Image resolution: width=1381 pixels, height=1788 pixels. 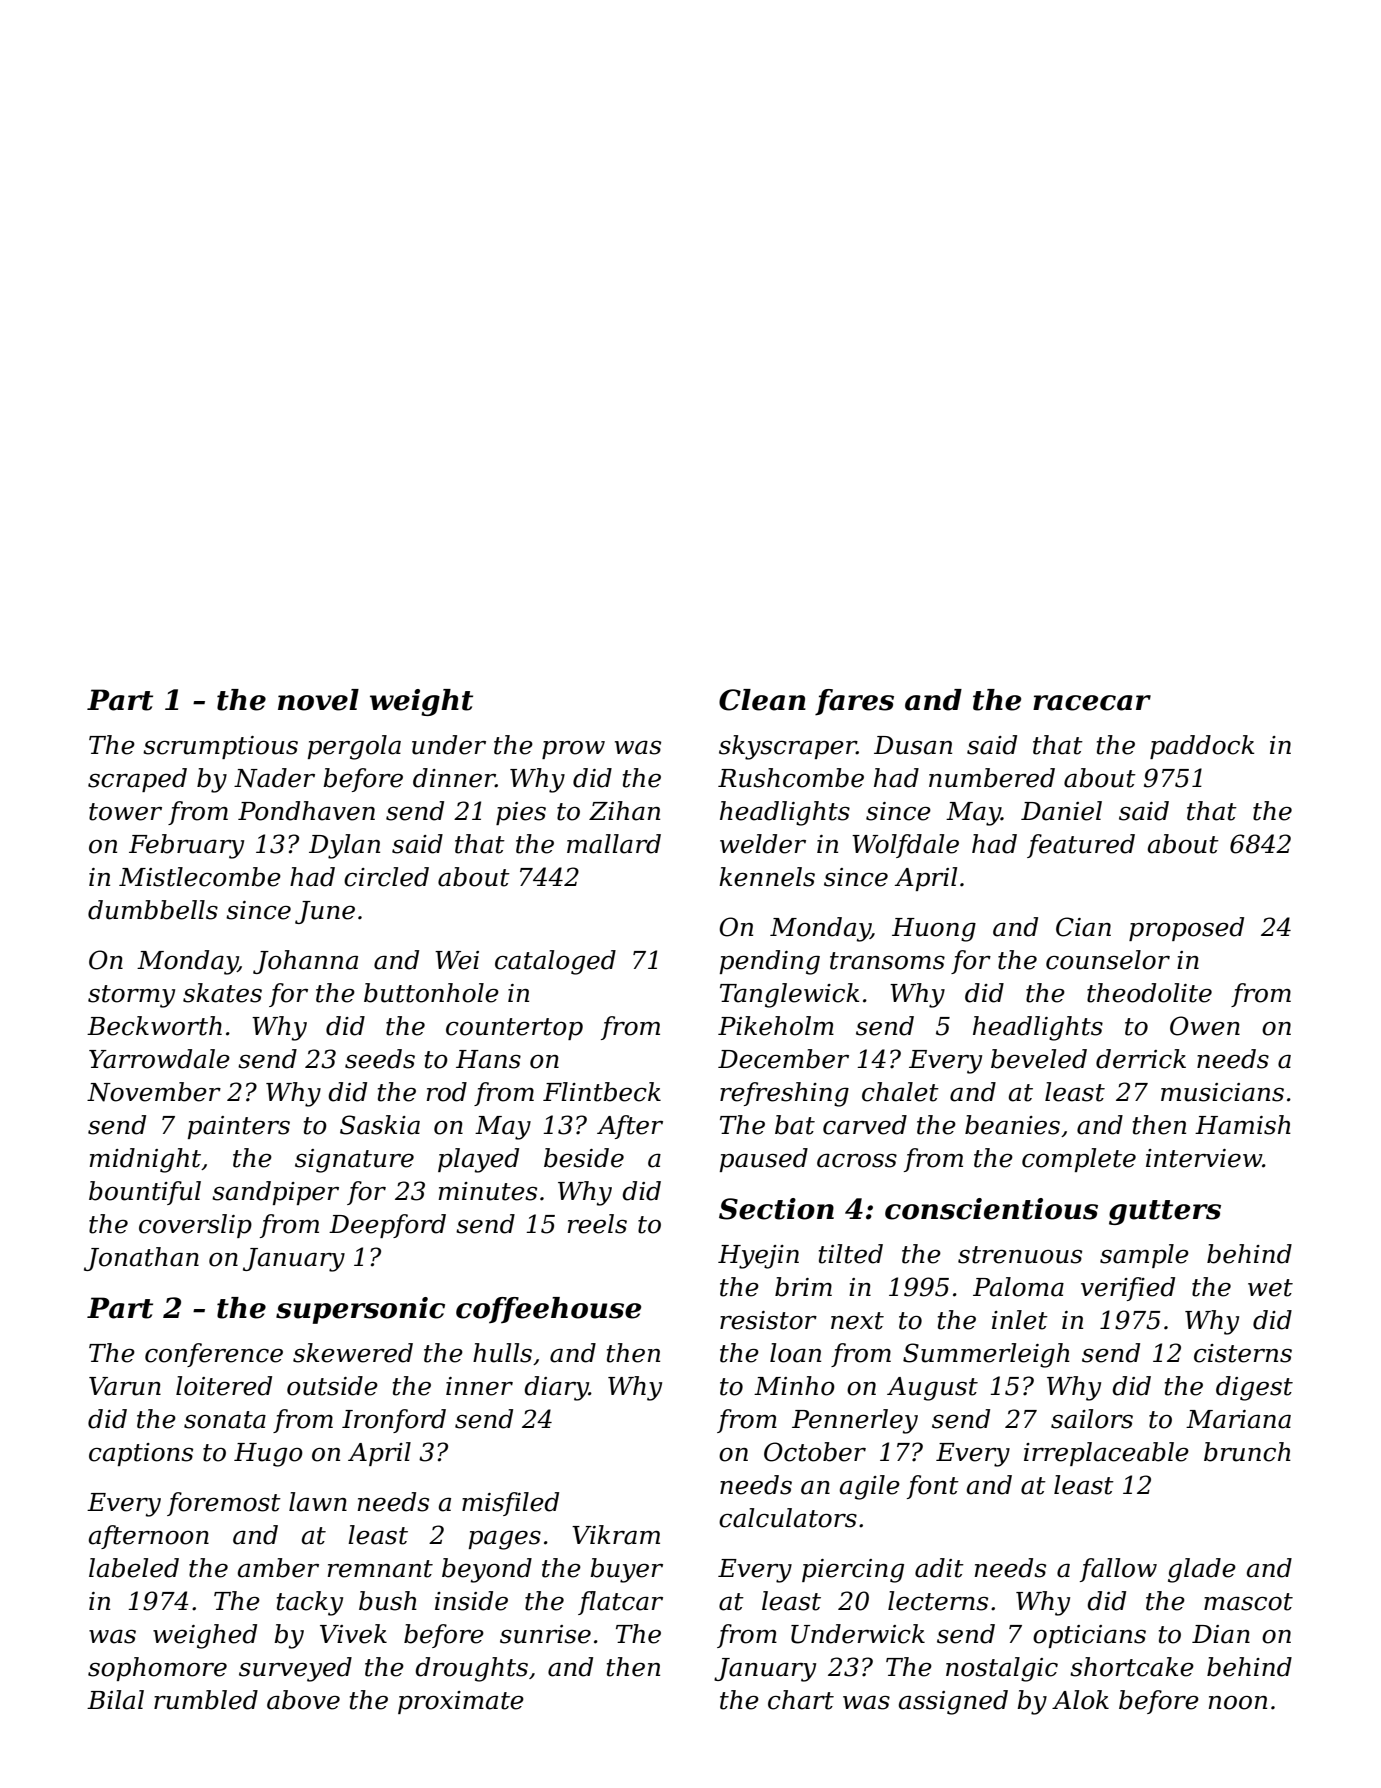 What do you see at coordinates (141, 1259) in the screenshot?
I see `Jonathan` at bounding box center [141, 1259].
